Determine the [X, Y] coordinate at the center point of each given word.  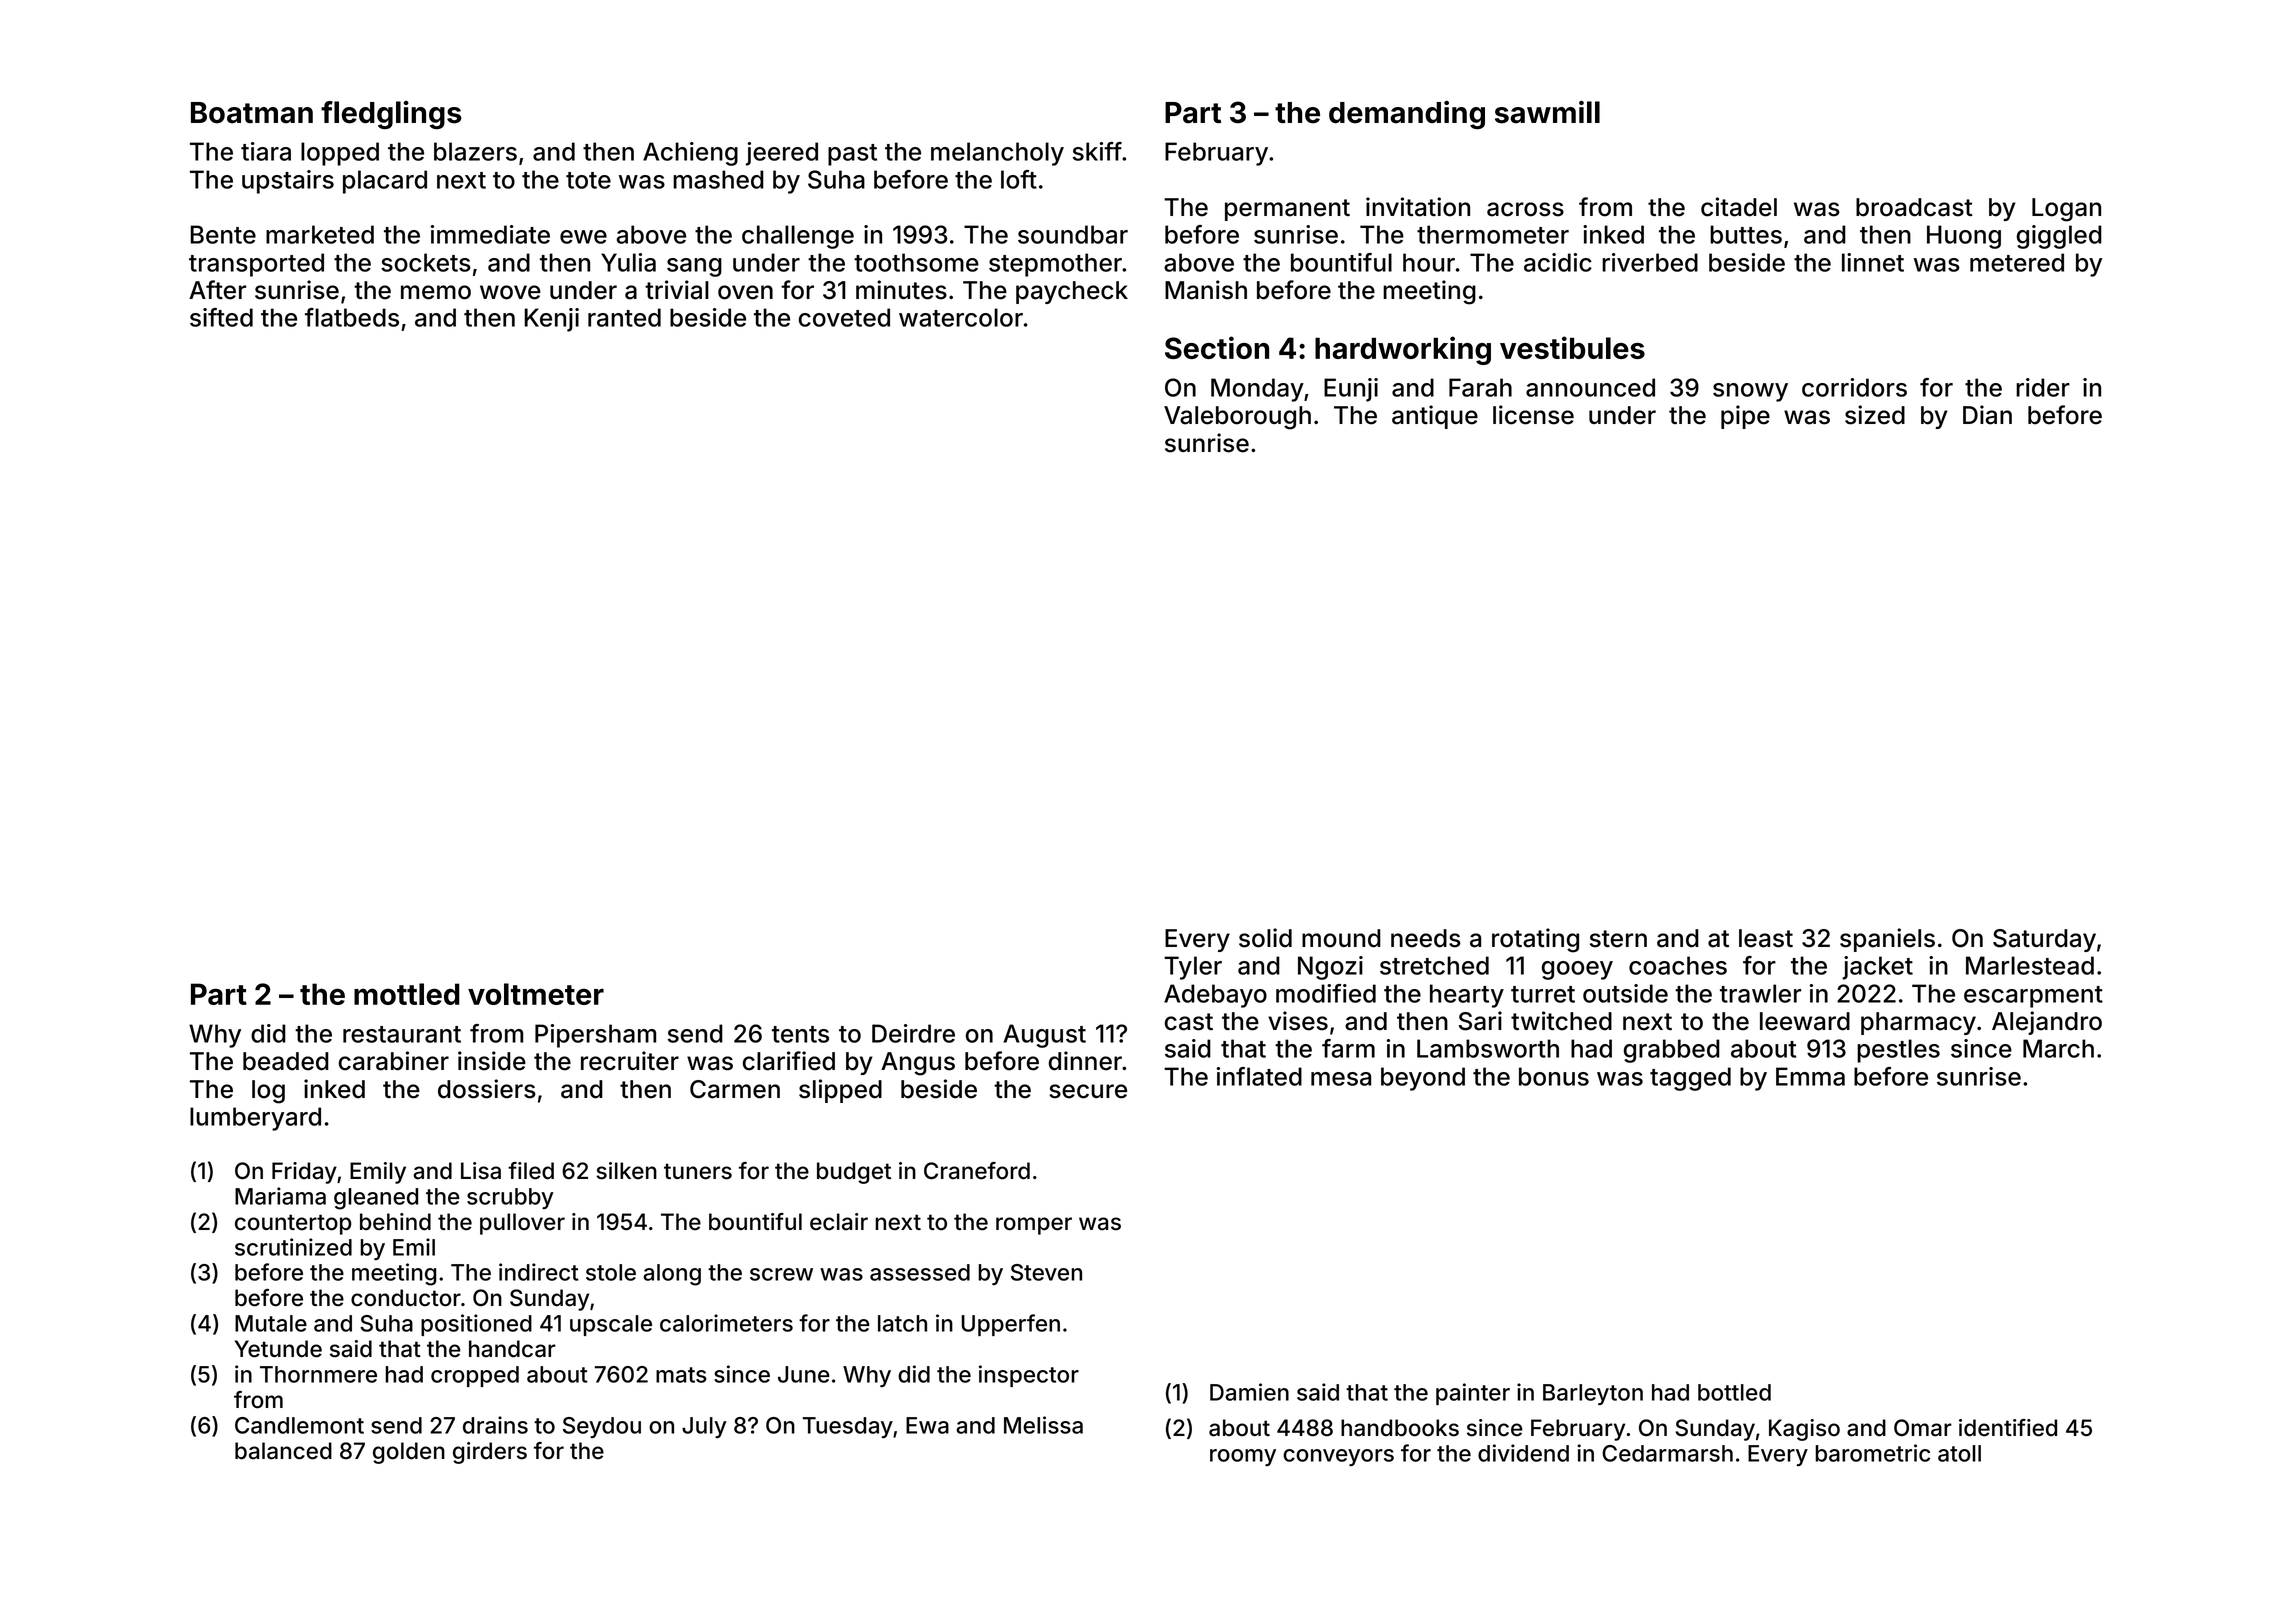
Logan [2066, 210]
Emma [1810, 1076]
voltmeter [536, 994]
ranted [624, 317]
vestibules [1572, 347]
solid [1265, 938]
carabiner [394, 1061]
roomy [1243, 1457]
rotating [1535, 940]
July [704, 1427]
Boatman [252, 113]
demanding [1407, 115]
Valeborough [1237, 418]
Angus [918, 1064]
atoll [1959, 1453]
